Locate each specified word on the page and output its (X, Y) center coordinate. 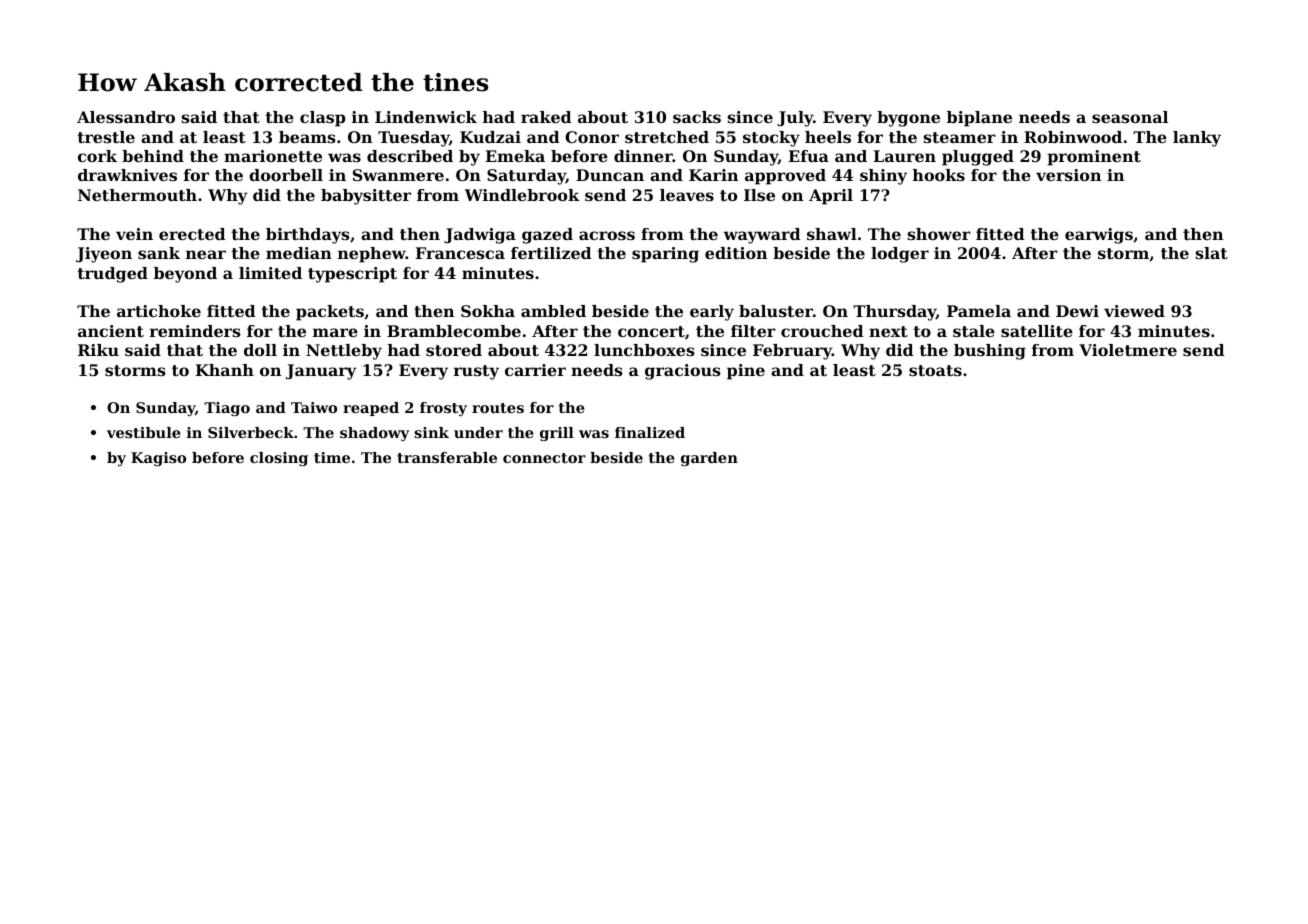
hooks (939, 175)
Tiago (227, 409)
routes (498, 408)
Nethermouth (137, 195)
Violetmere (1128, 350)
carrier (535, 370)
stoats (935, 370)
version (1068, 175)
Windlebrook (522, 195)
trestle (106, 137)
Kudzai (490, 137)
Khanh (225, 370)
